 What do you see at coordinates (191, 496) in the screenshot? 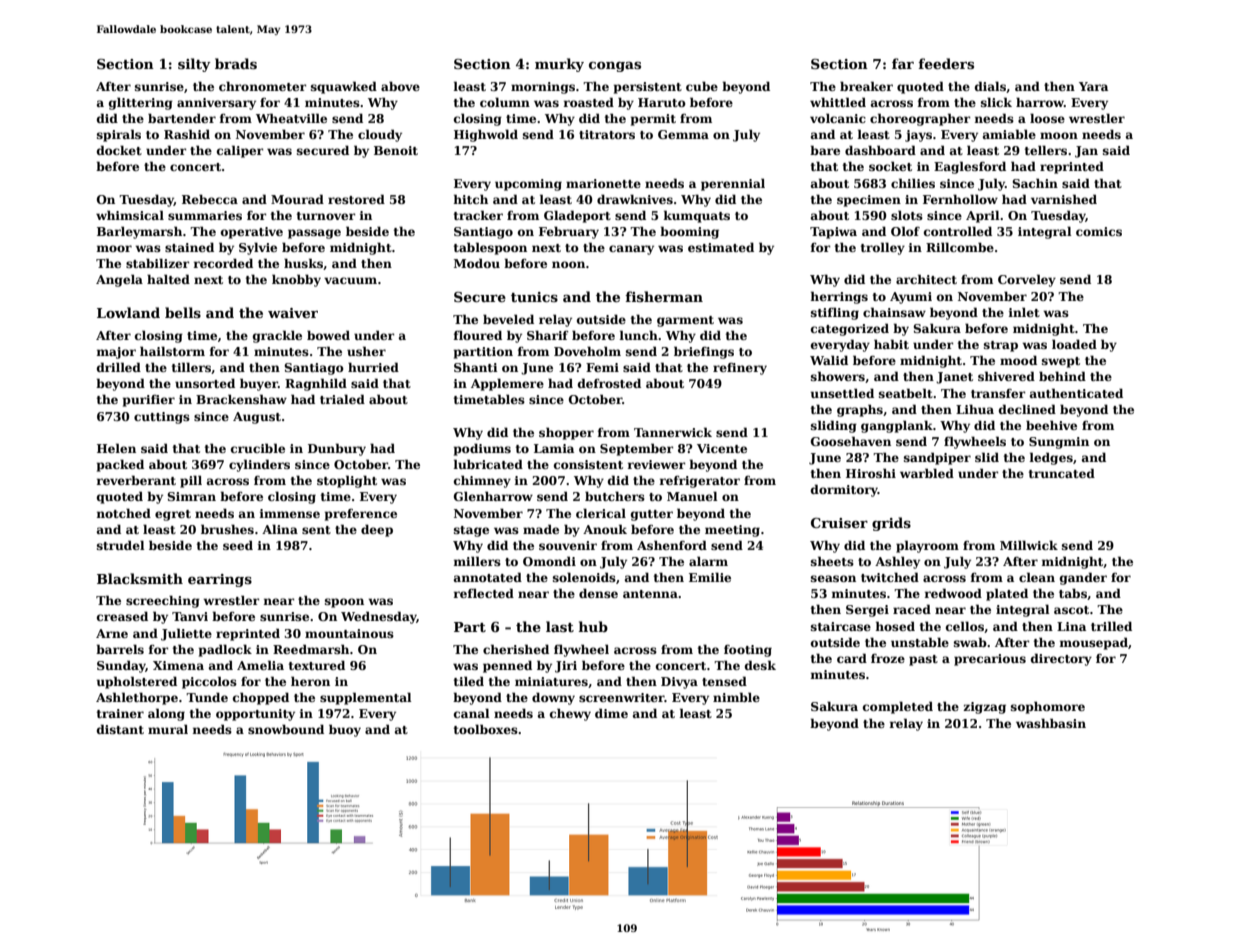
I see `Simran` at bounding box center [191, 496].
